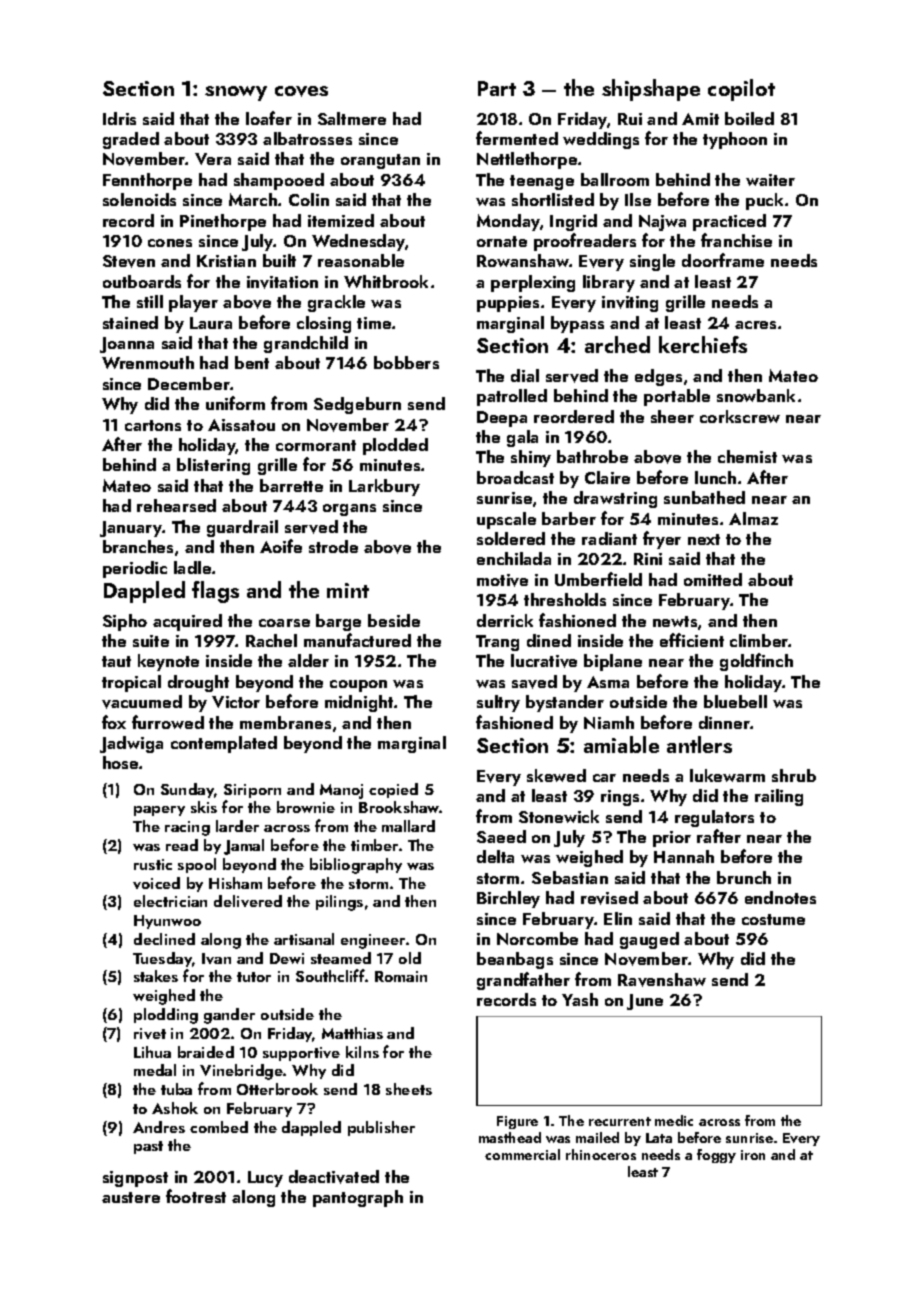 The height and width of the image is (1314, 924). I want to click on coves, so click(301, 91).
